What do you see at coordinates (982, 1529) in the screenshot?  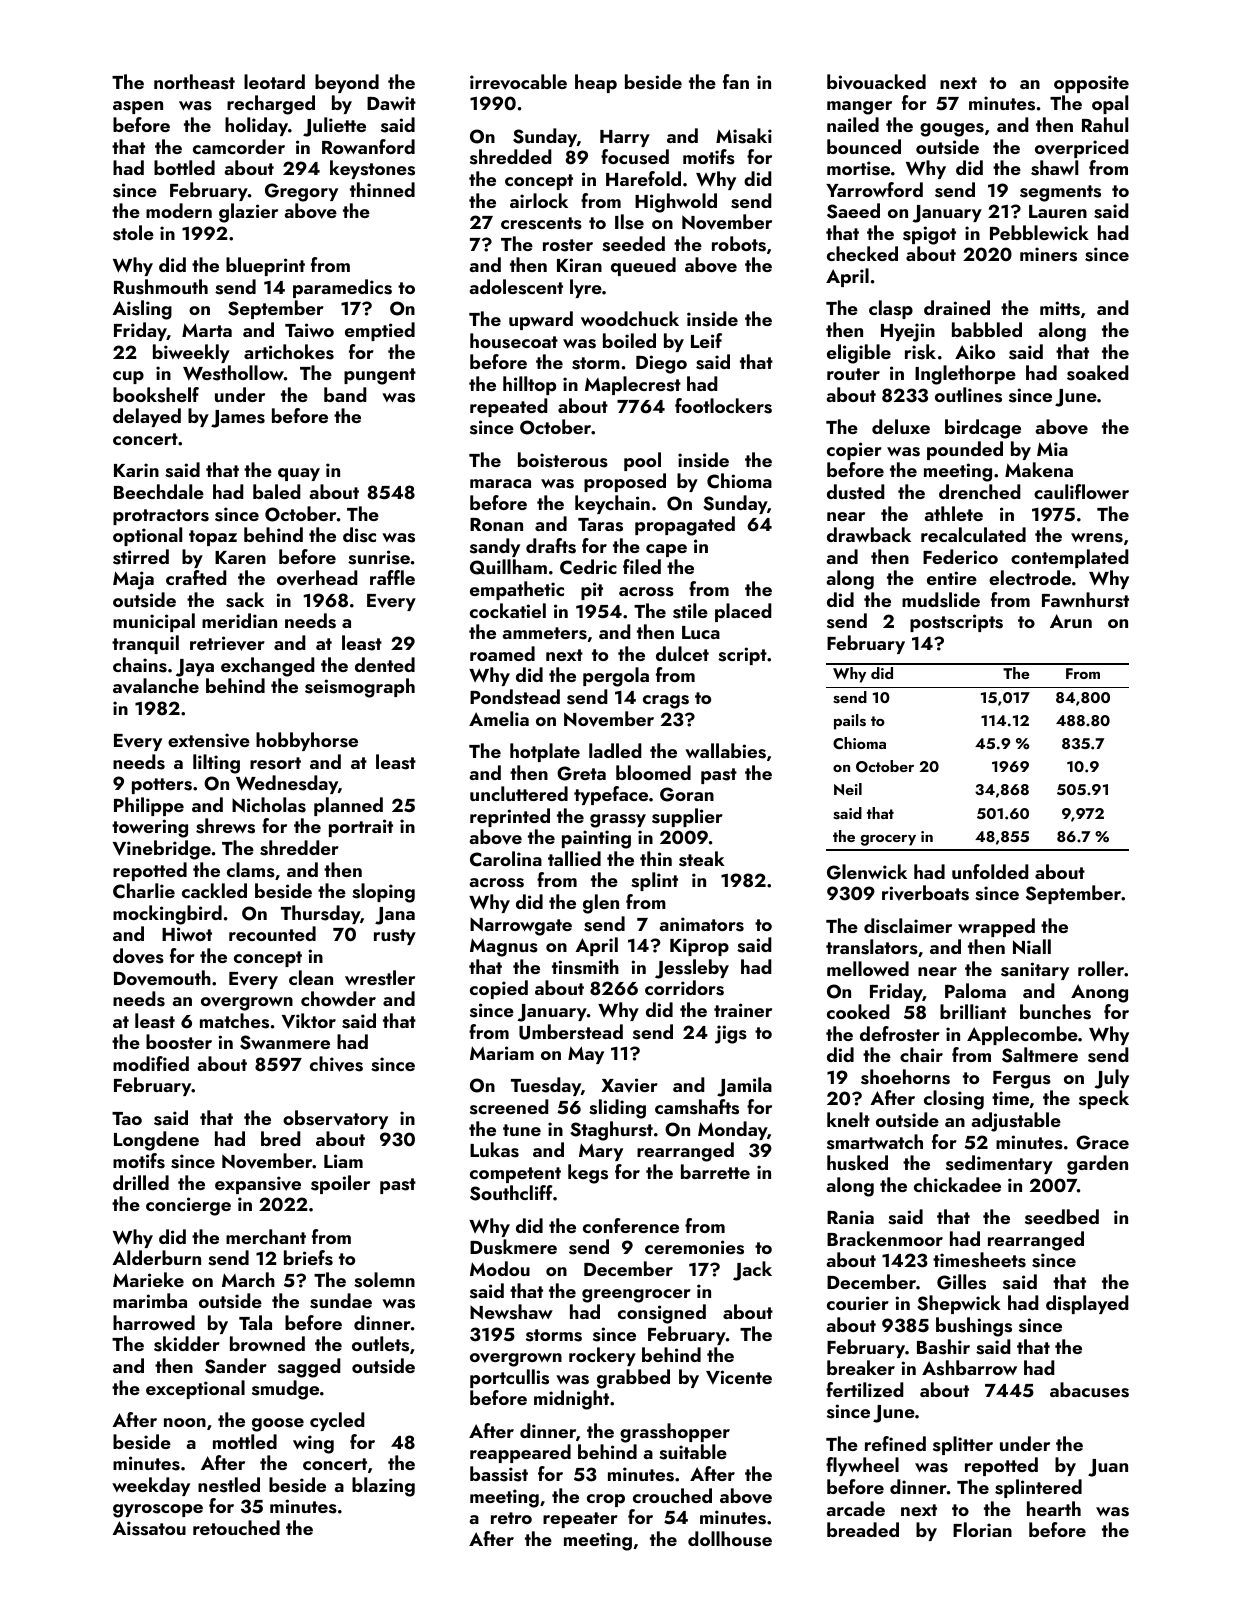 I see `Florian` at bounding box center [982, 1529].
